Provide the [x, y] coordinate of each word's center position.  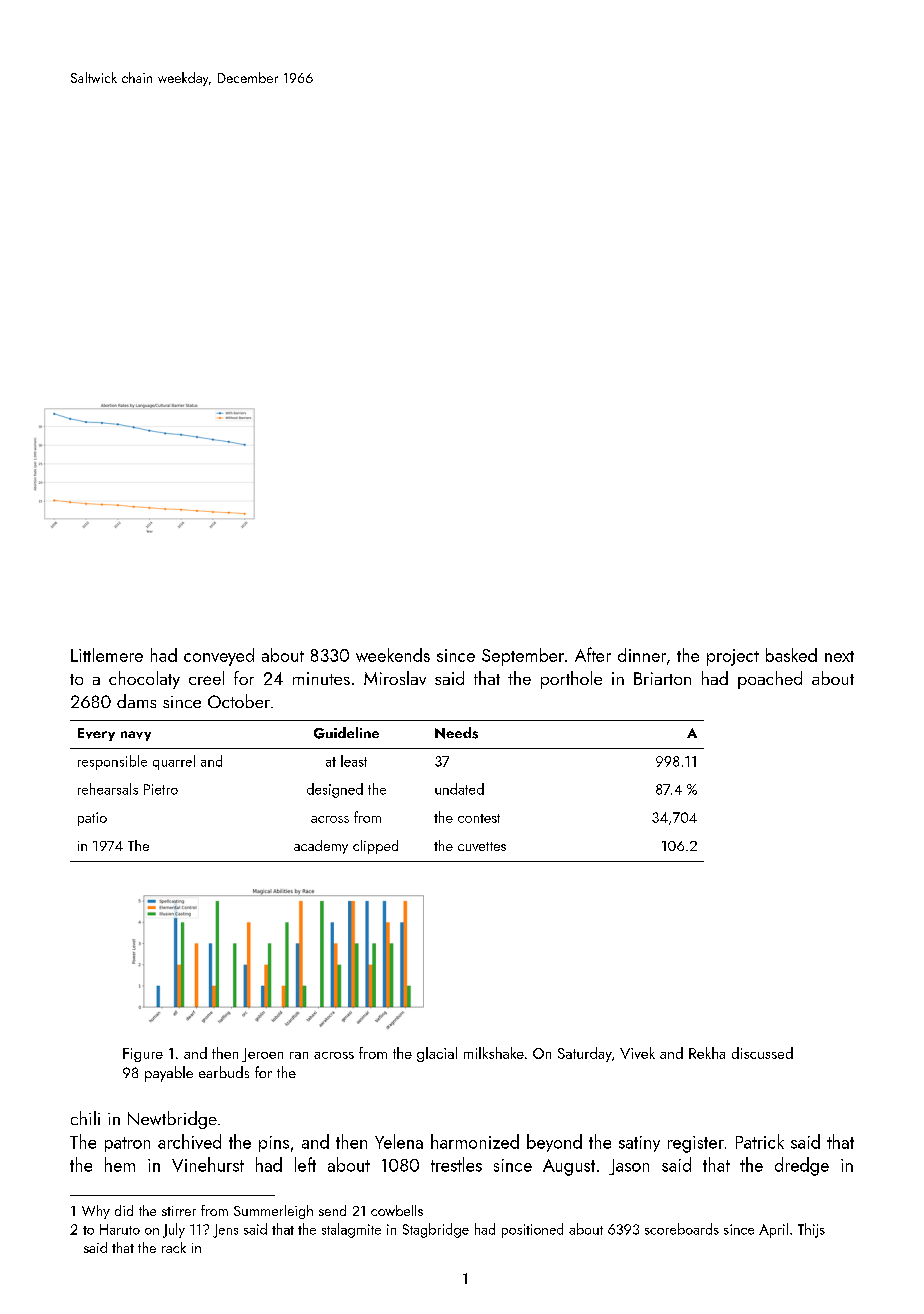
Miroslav [395, 678]
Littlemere [107, 655]
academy [321, 847]
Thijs [811, 1230]
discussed [762, 1053]
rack [174, 1247]
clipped [375, 847]
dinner [642, 655]
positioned [532, 1230]
